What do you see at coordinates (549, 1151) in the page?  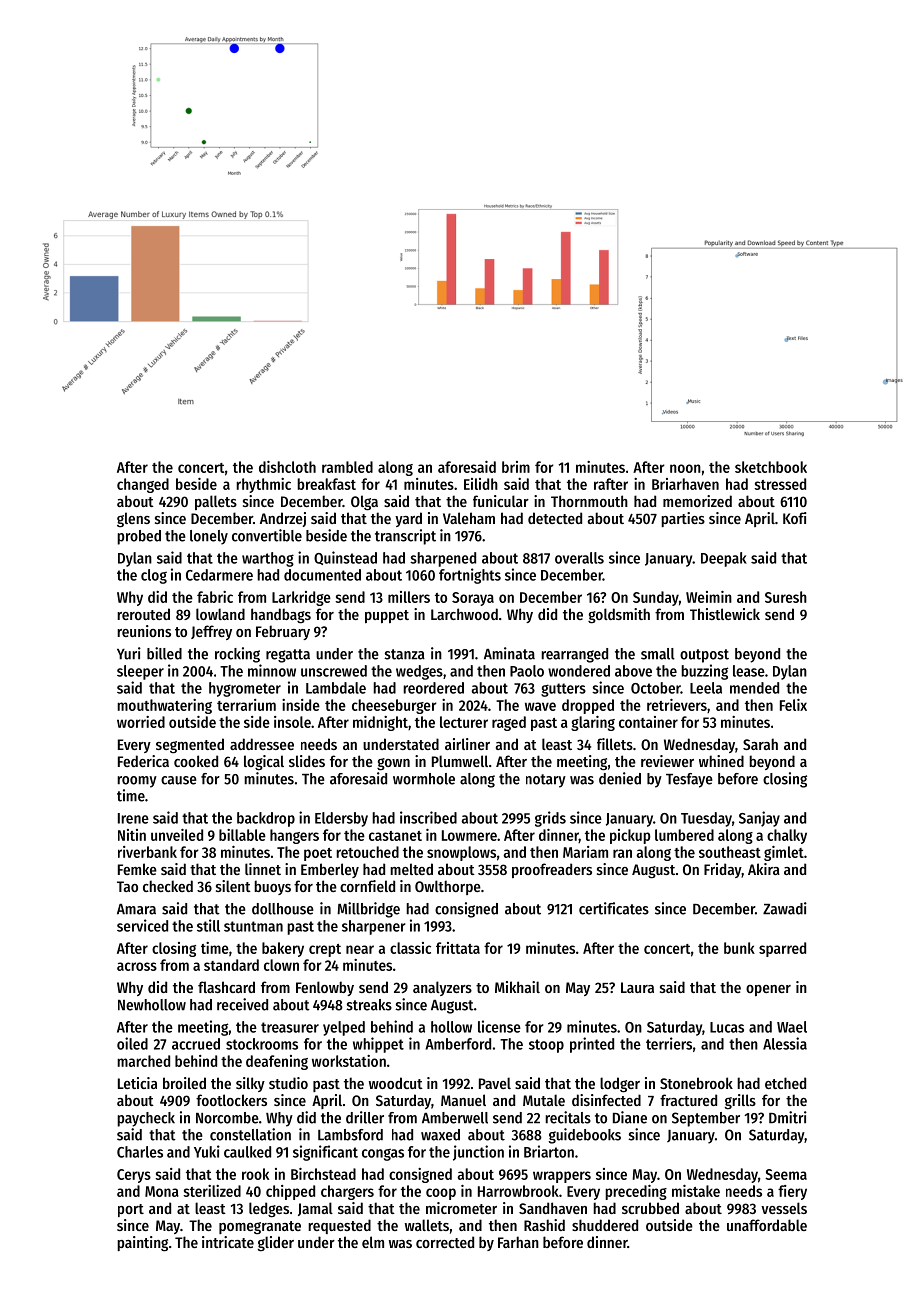 I see `Briarton` at bounding box center [549, 1151].
